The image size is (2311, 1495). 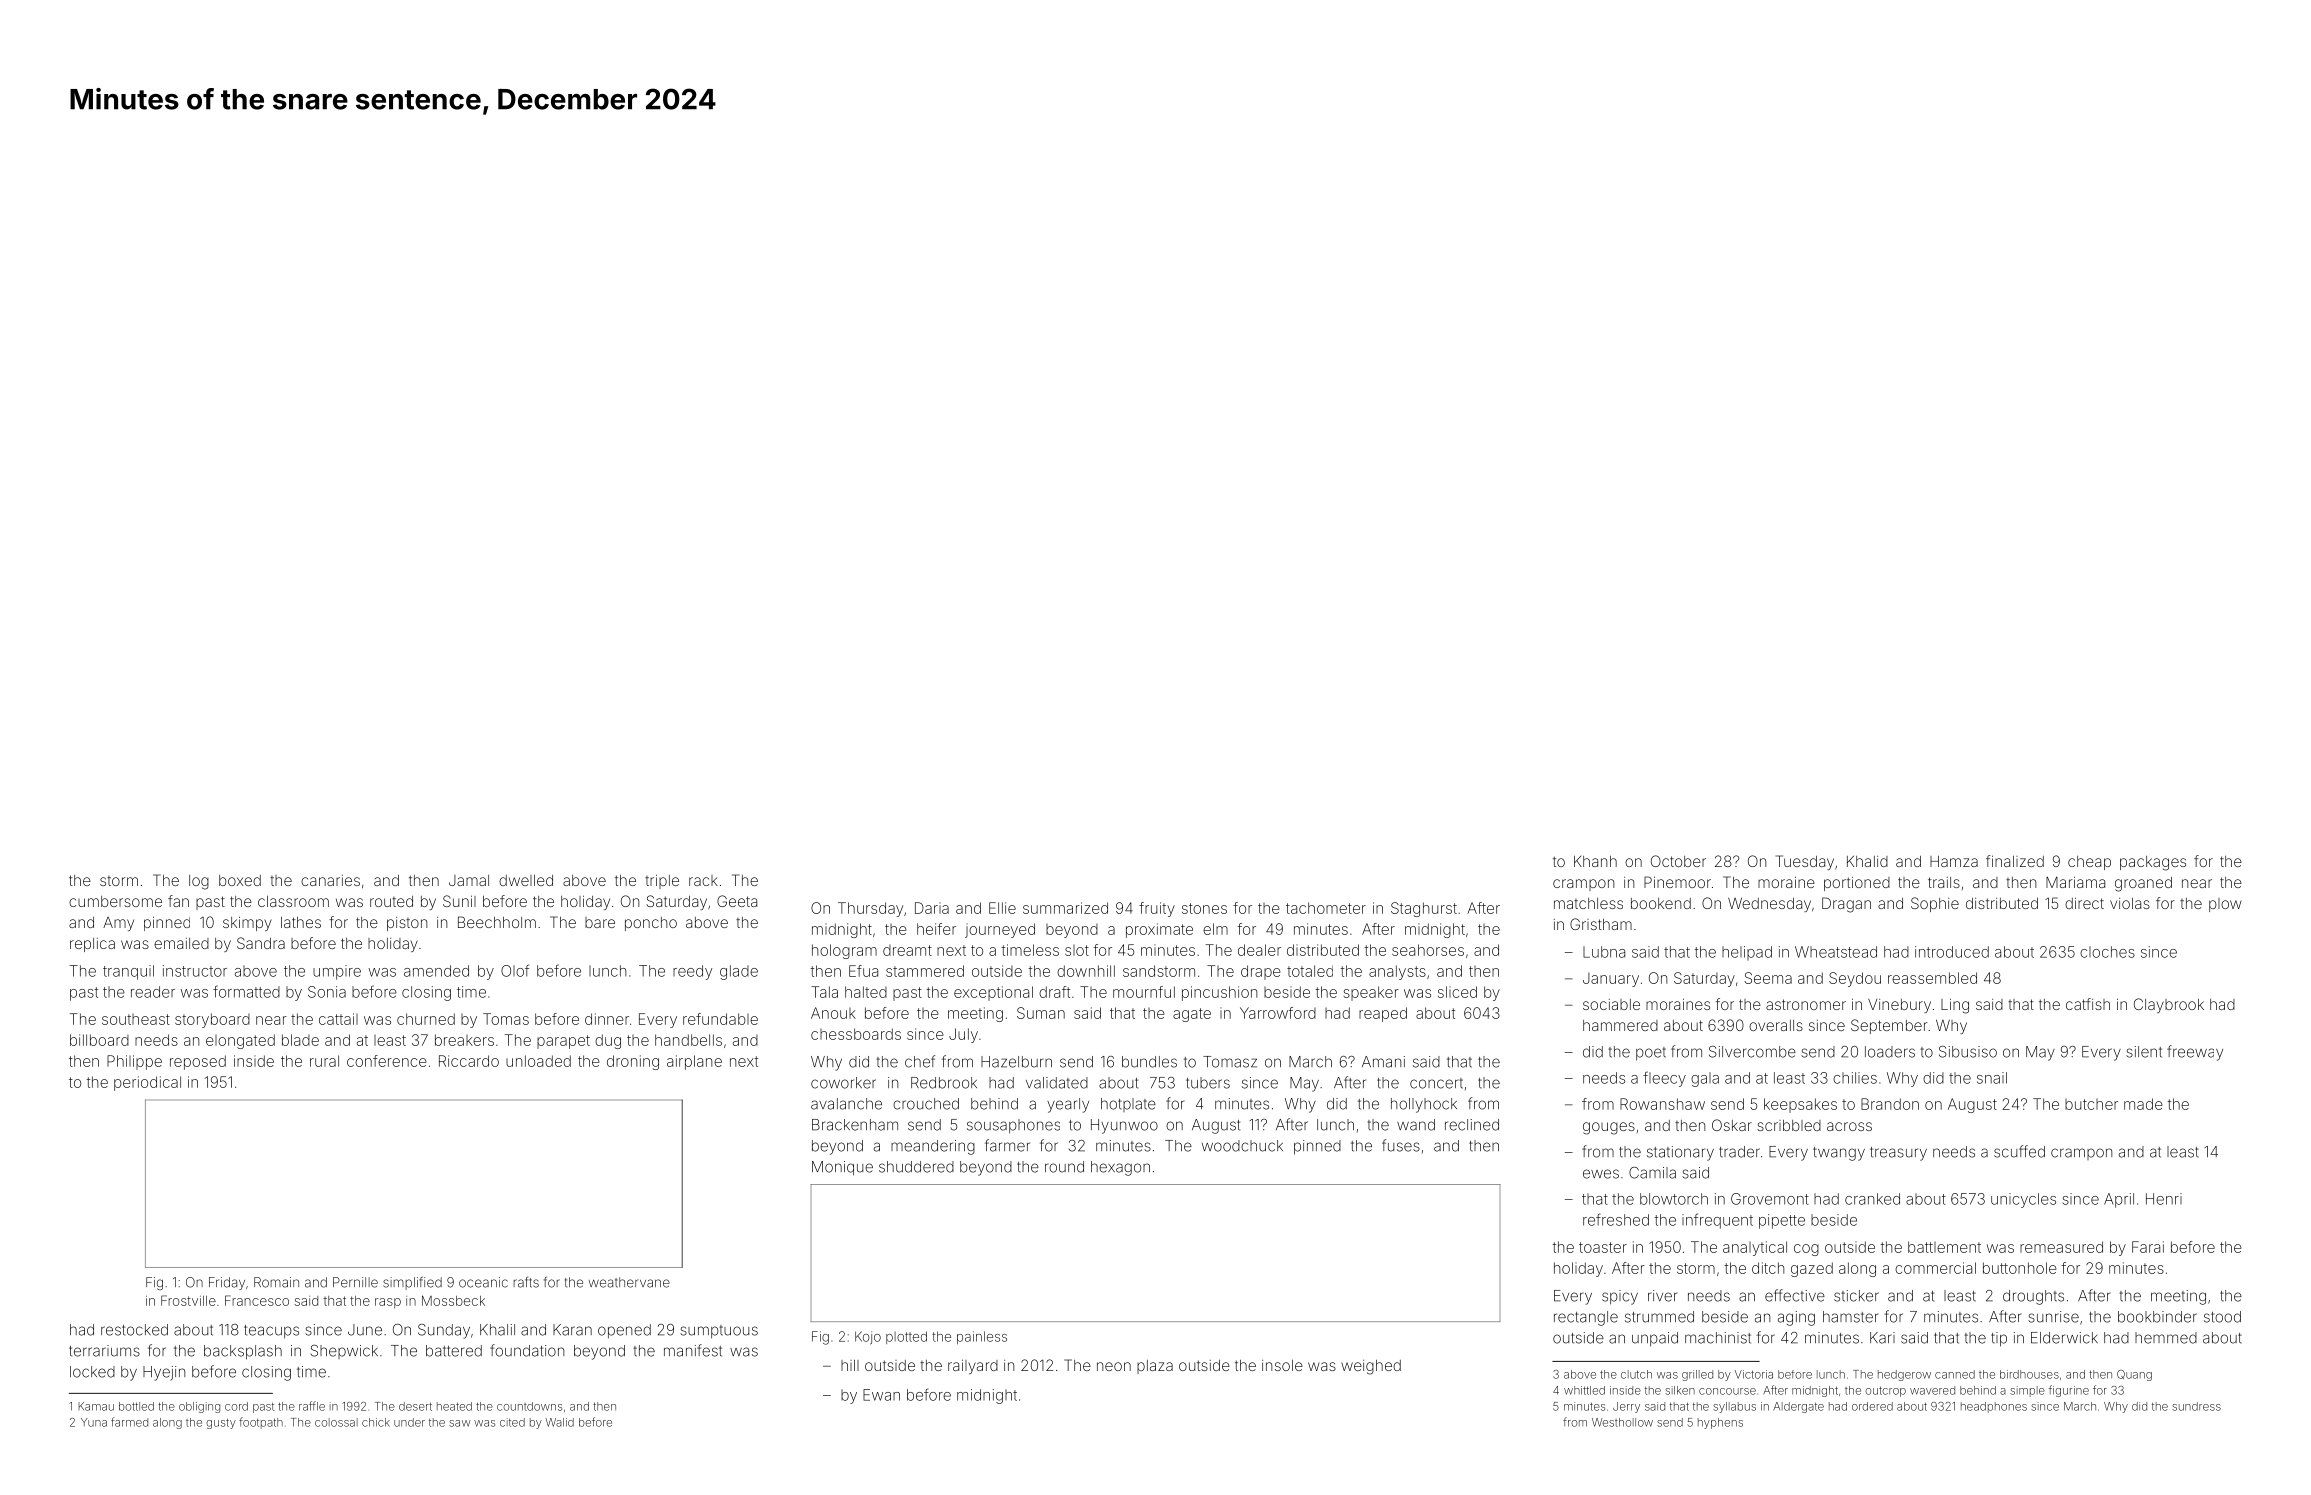 I want to click on unicycles, so click(x=2023, y=1200).
